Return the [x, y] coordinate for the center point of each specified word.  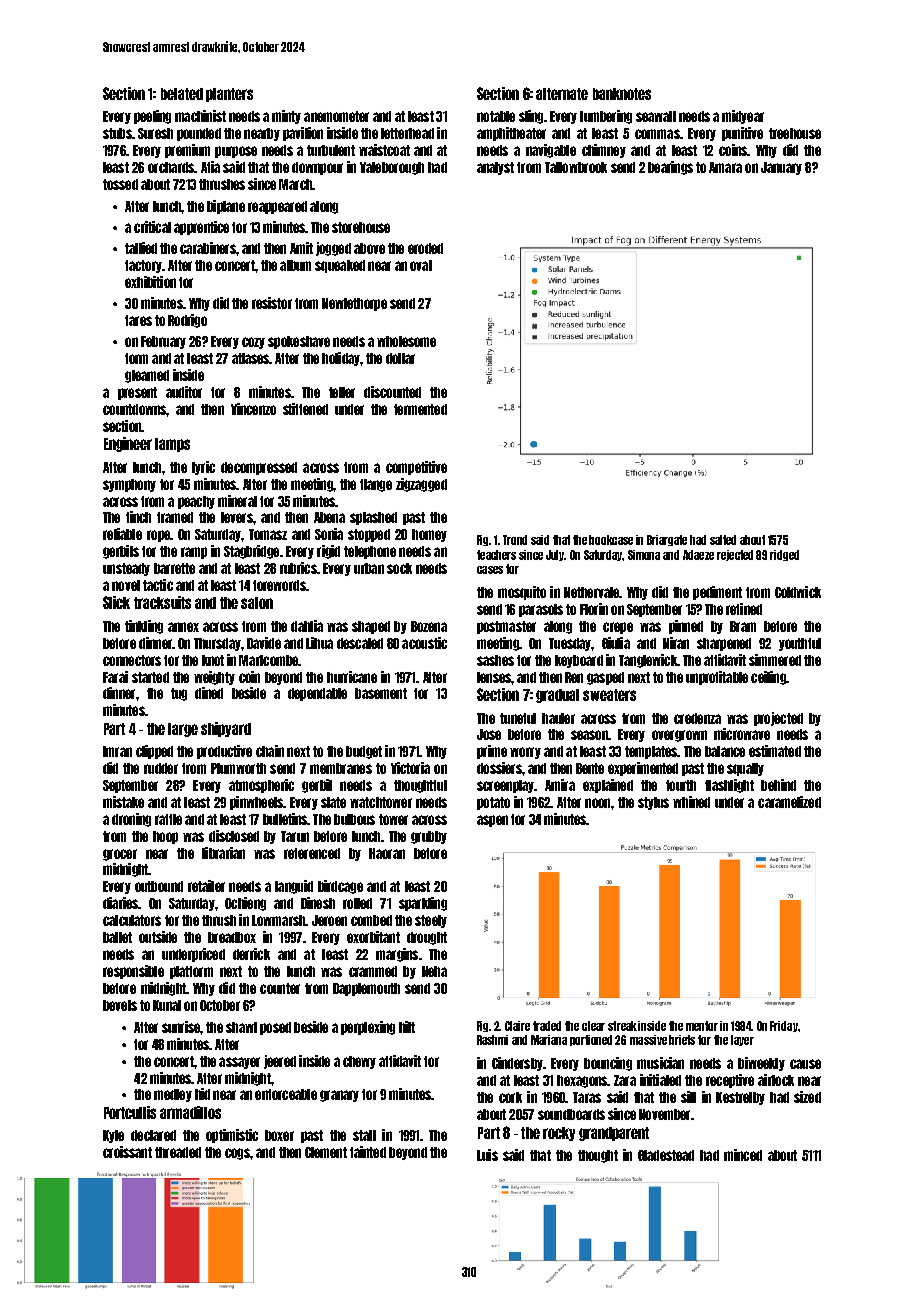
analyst [495, 168]
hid [202, 1094]
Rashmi [492, 1040]
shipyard [226, 729]
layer [742, 1040]
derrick [251, 954]
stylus [653, 803]
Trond [515, 540]
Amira [560, 785]
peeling [152, 117]
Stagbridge [251, 552]
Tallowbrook [576, 167]
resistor [272, 303]
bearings [670, 168]
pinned [686, 627]
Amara [725, 167]
